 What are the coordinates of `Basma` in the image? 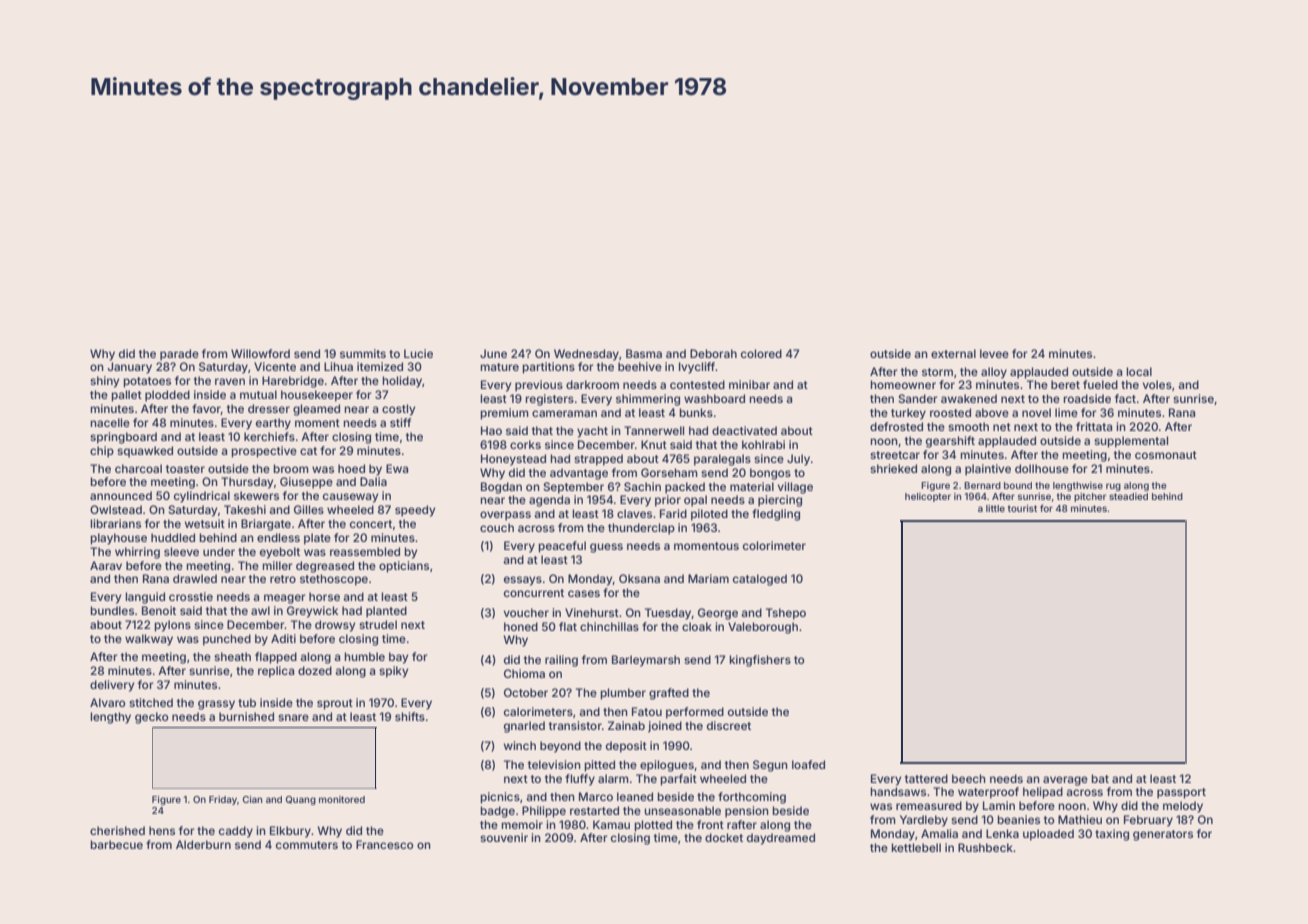 It's located at (644, 353).
